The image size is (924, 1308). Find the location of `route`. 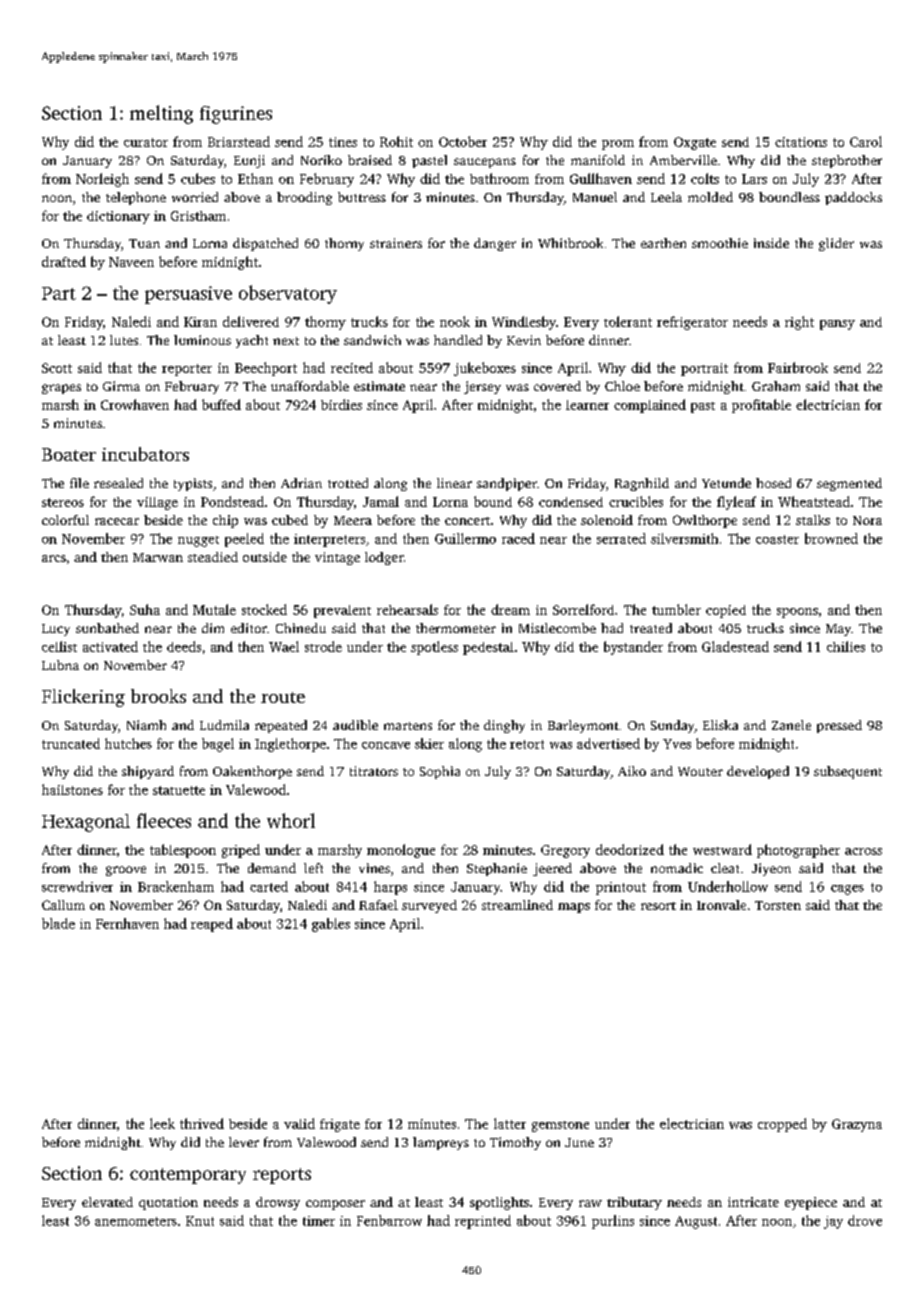

route is located at coordinates (283, 697).
